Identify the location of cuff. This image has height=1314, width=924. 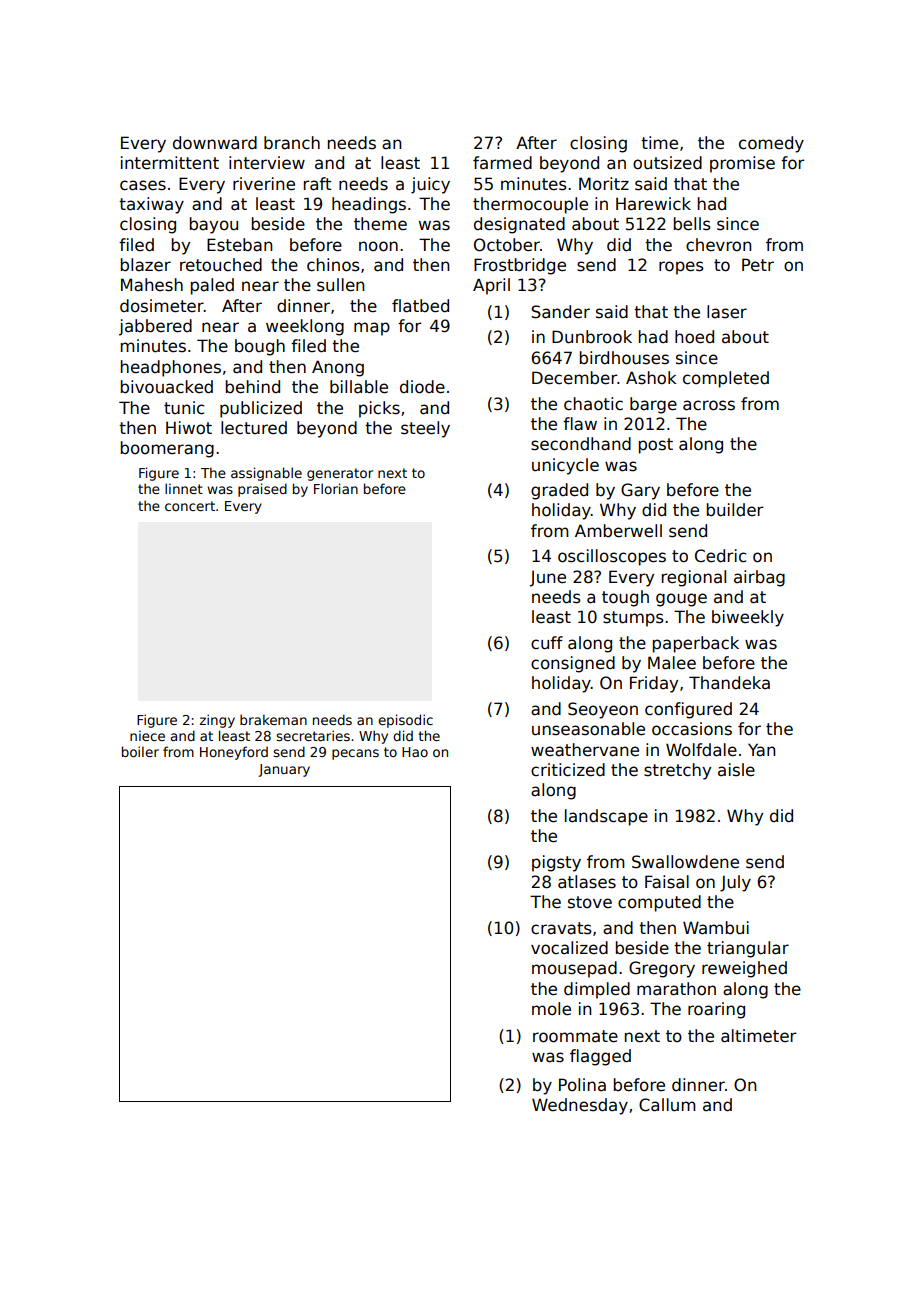
(547, 643).
